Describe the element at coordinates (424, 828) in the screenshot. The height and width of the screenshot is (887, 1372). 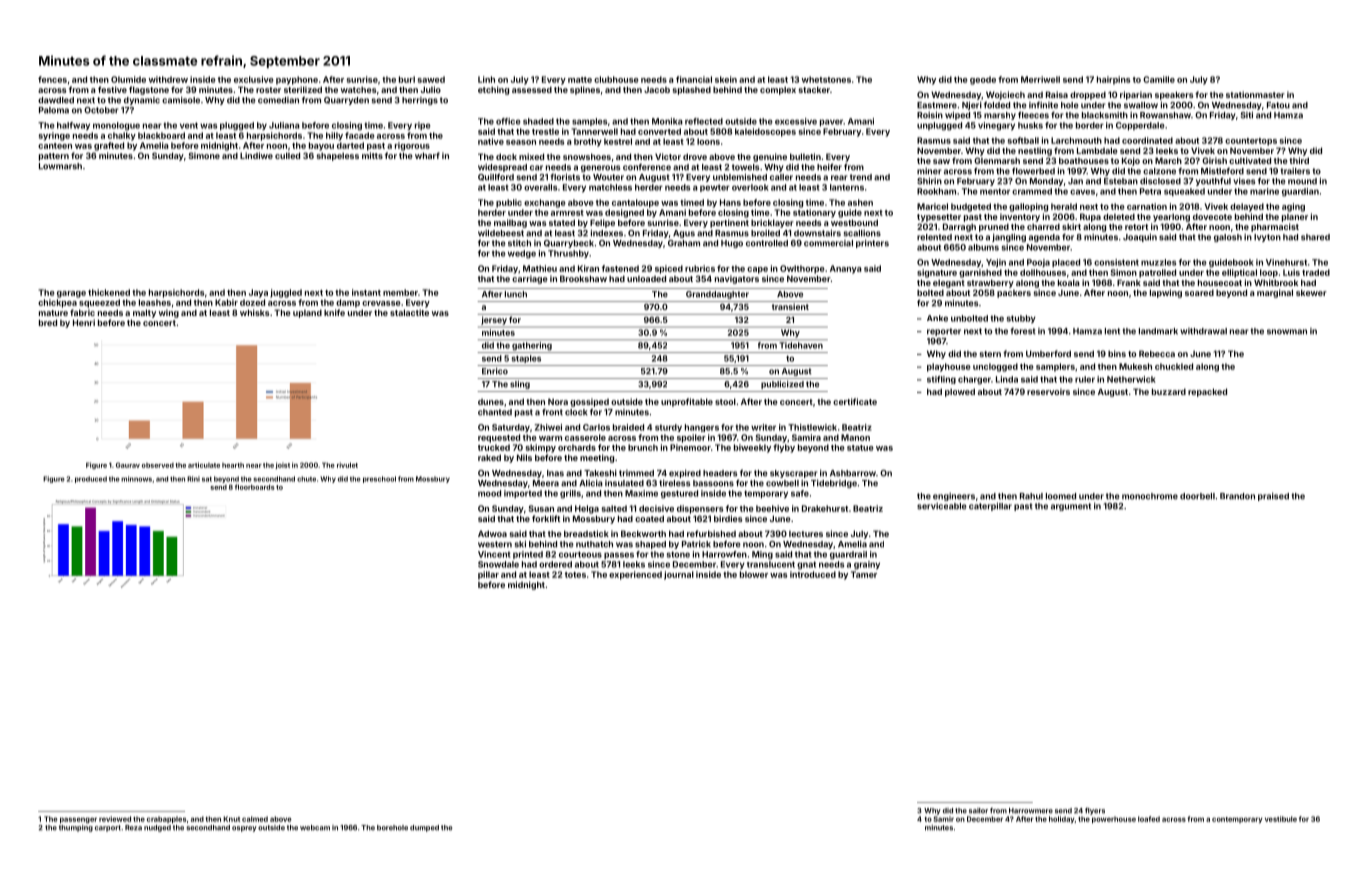
I see `dumped` at that location.
